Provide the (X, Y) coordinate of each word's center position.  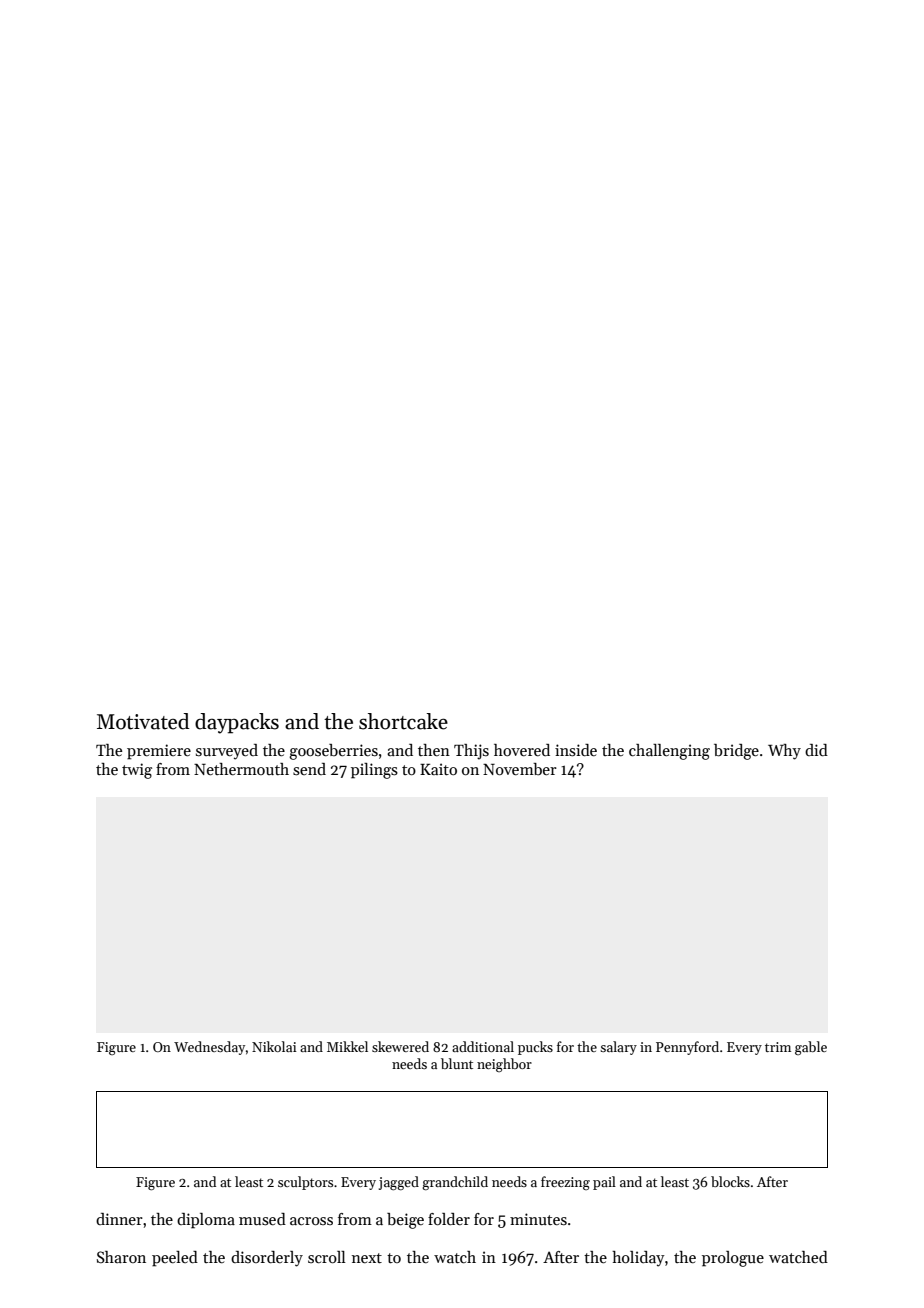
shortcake (403, 721)
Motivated (143, 721)
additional (483, 1046)
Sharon (121, 1257)
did (816, 750)
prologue (733, 1259)
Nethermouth (241, 769)
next (367, 1258)
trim (778, 1047)
